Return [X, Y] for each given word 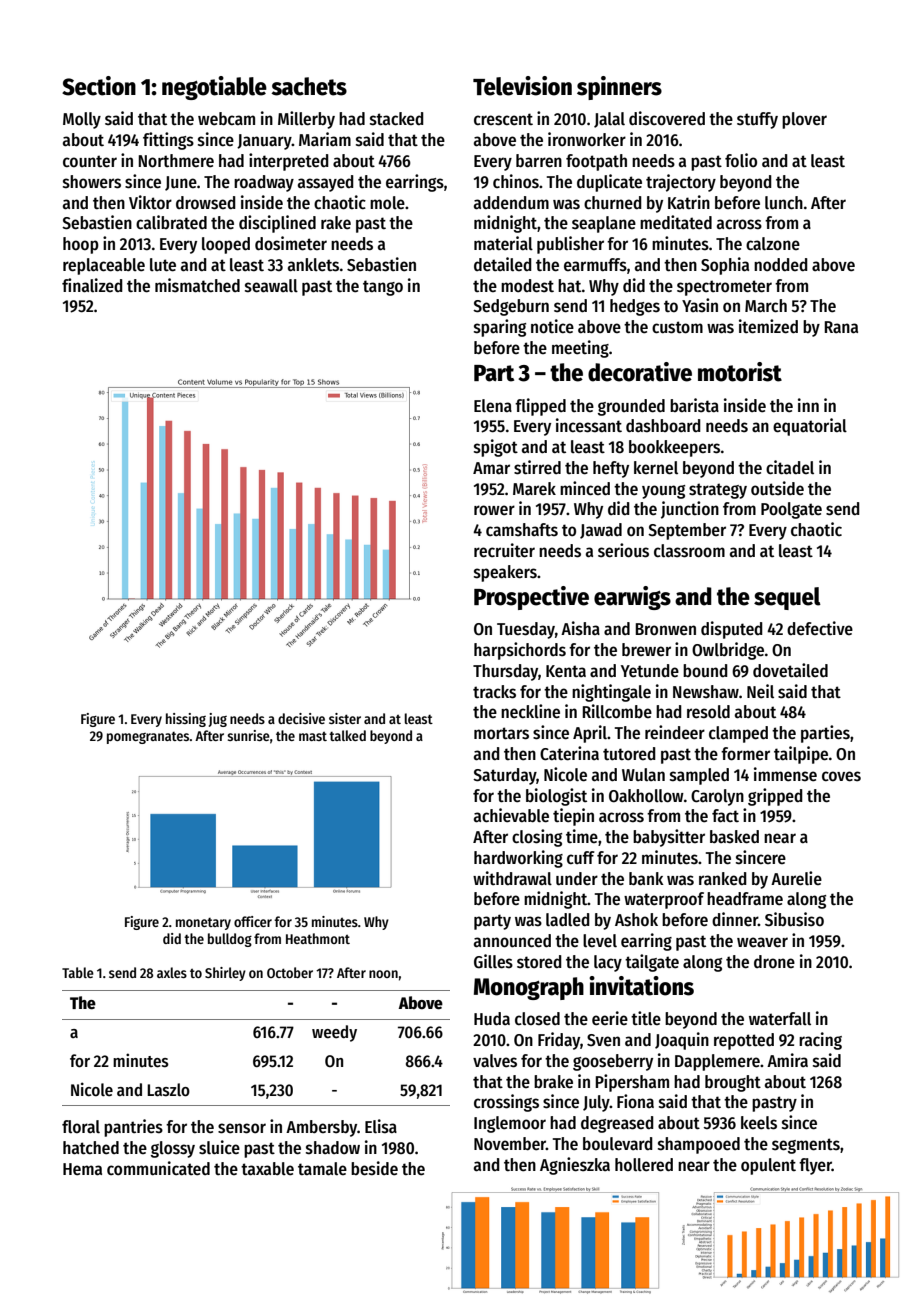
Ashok [636, 920]
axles [172, 972]
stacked [397, 119]
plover [804, 120]
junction [690, 510]
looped [226, 245]
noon [383, 974]
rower [494, 510]
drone [774, 961]
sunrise [248, 735]
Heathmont [318, 938]
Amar [491, 468]
